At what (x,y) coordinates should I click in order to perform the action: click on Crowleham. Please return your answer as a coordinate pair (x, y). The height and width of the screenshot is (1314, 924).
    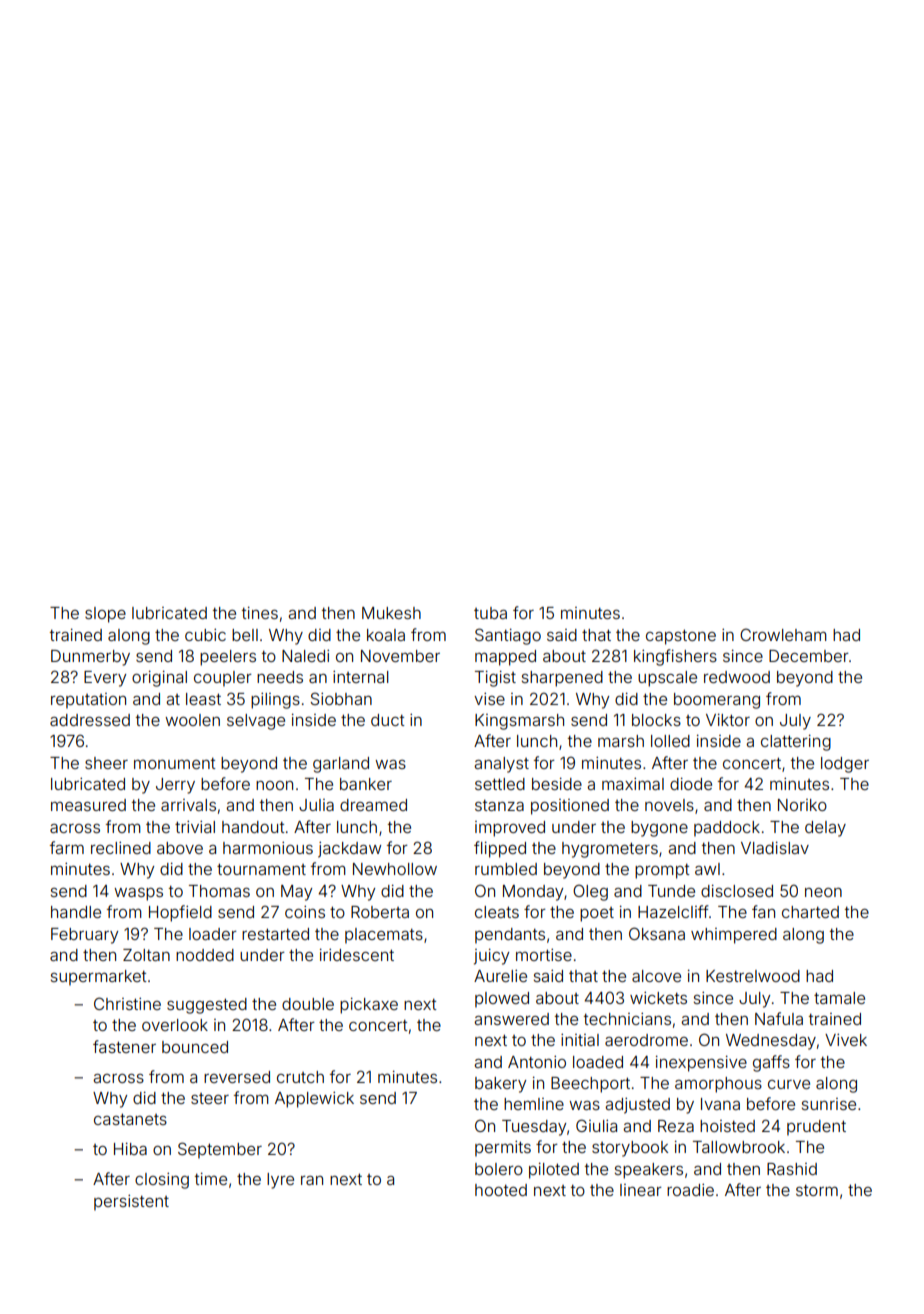
    Looking at the image, I should click on (783, 634).
